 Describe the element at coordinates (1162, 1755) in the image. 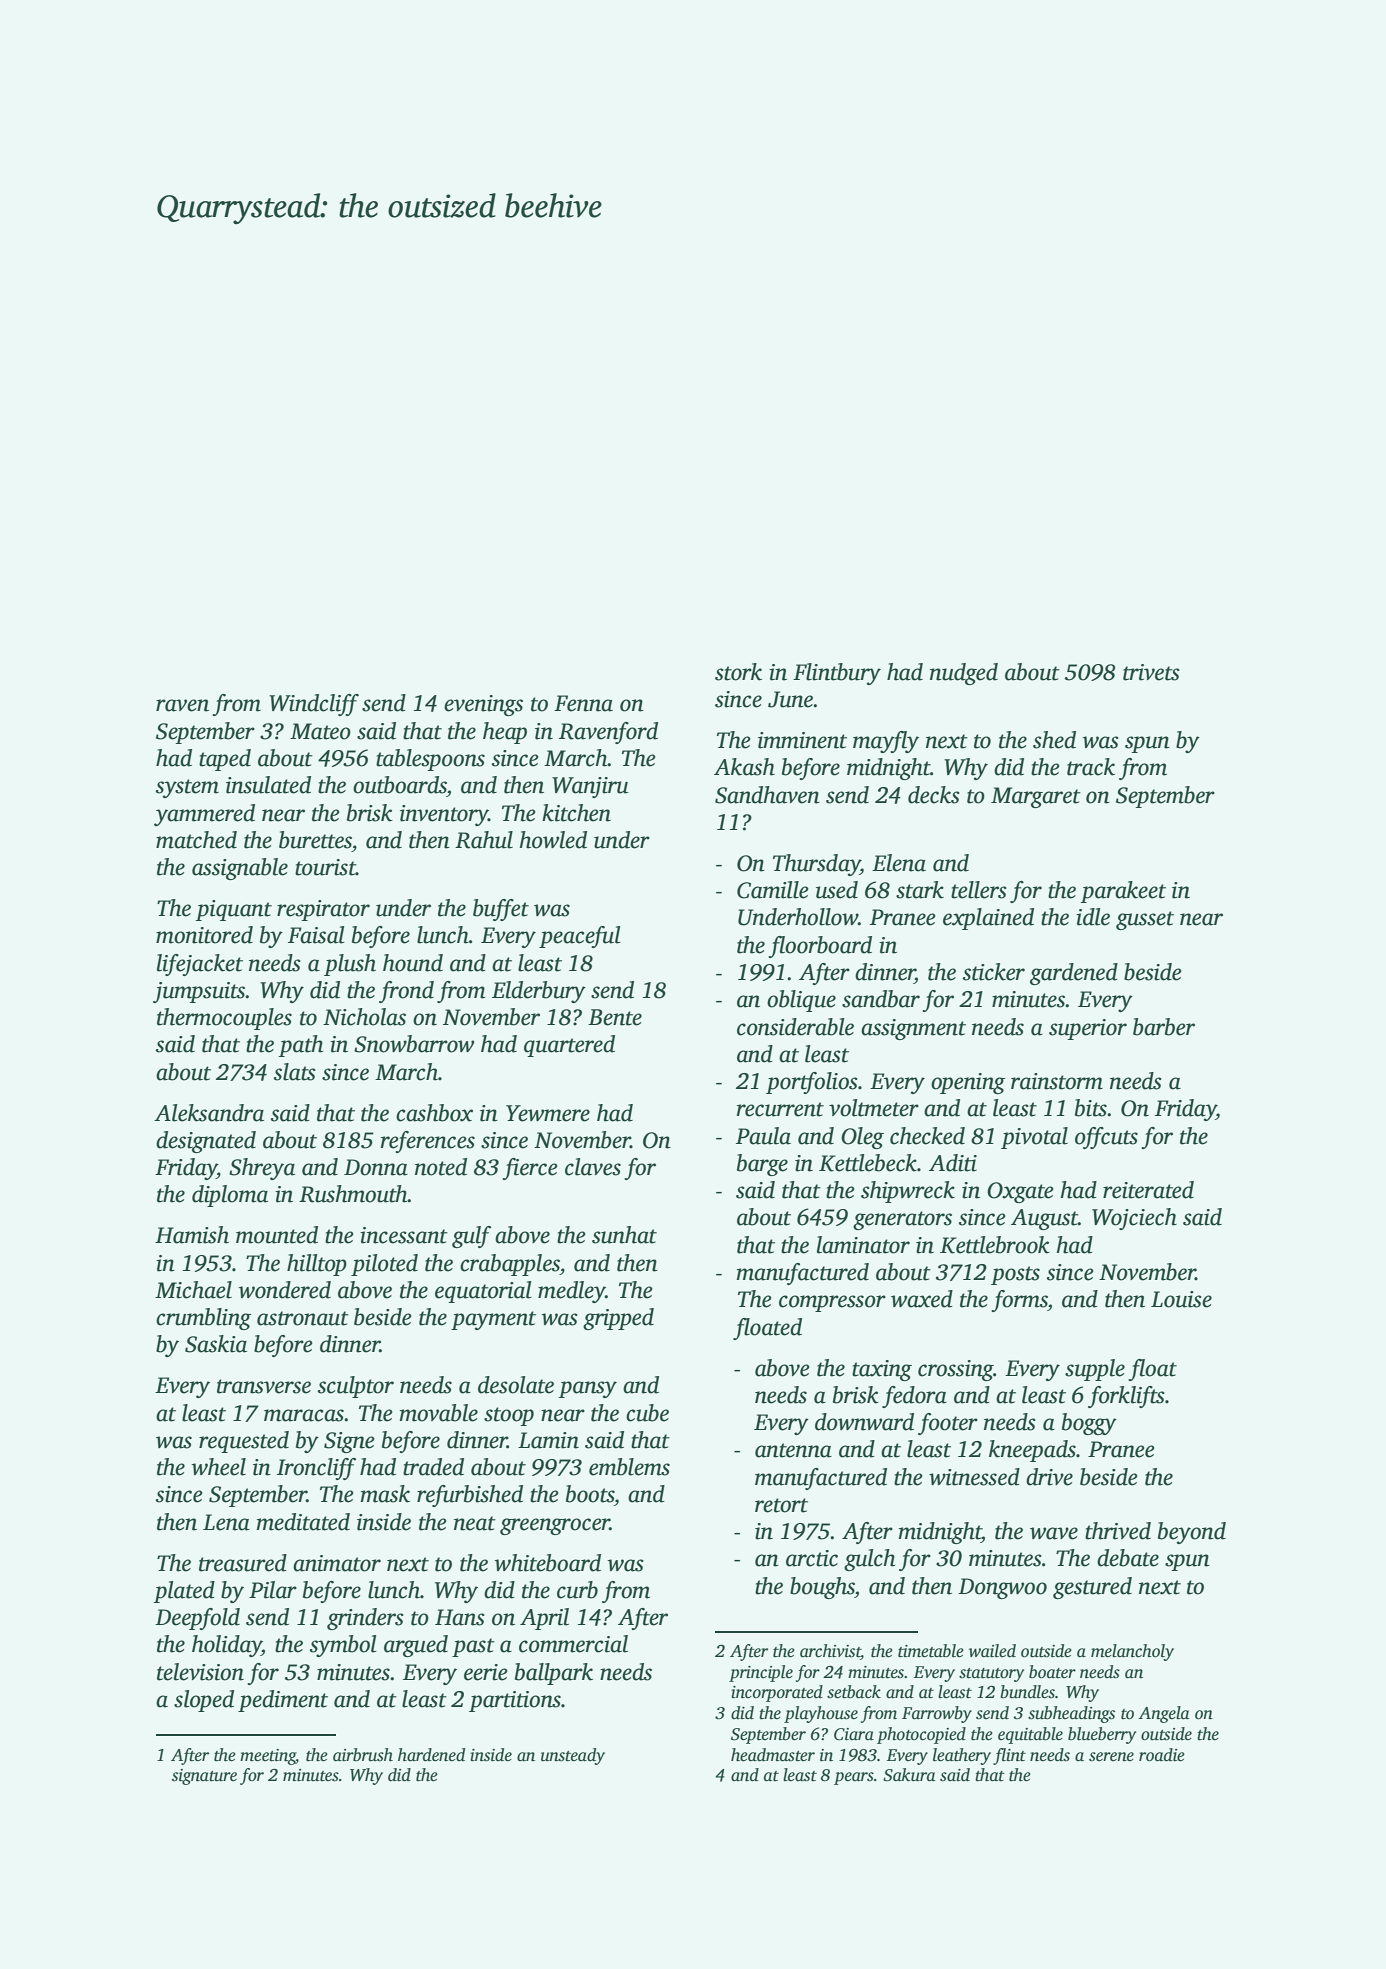

I see `roadie` at that location.
